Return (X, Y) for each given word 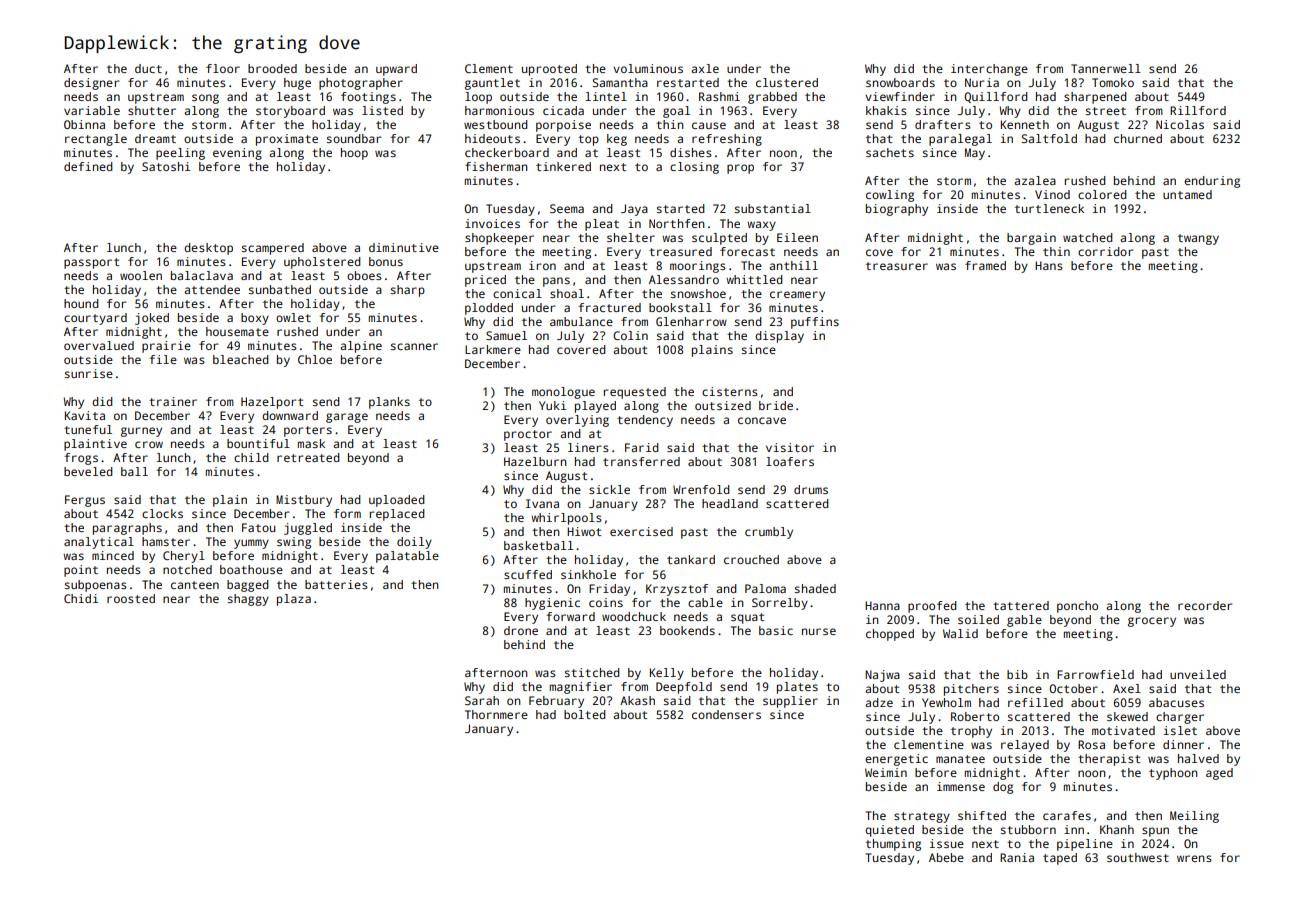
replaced (397, 515)
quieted (889, 831)
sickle (609, 489)
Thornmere (496, 714)
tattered (1021, 605)
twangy (1198, 239)
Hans (1049, 265)
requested (635, 393)
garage (347, 418)
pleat (602, 225)
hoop (354, 154)
